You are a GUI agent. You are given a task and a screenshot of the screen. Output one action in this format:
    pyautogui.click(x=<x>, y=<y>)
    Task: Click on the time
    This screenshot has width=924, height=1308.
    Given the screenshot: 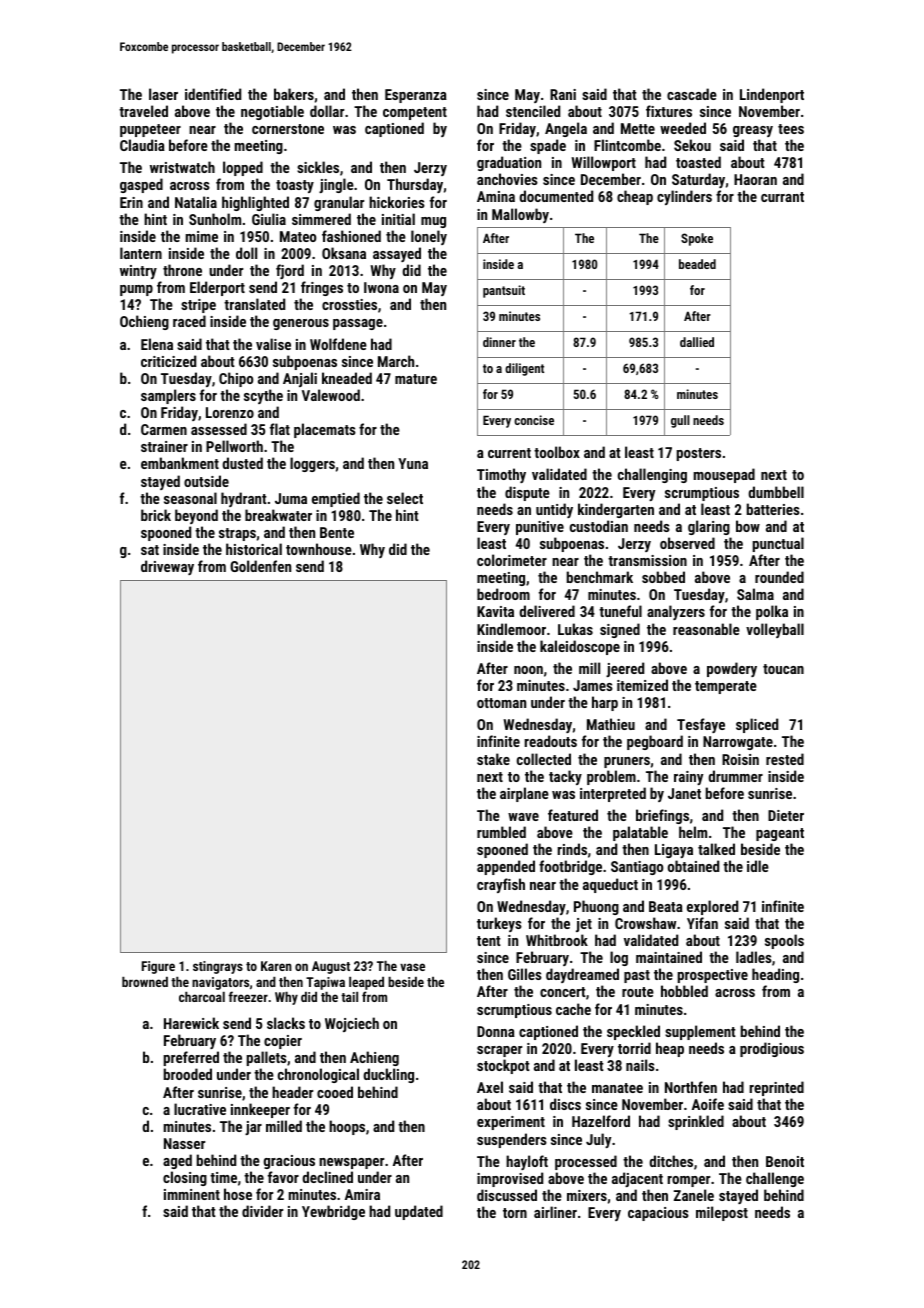 What is the action you would take?
    pyautogui.click(x=223, y=1177)
